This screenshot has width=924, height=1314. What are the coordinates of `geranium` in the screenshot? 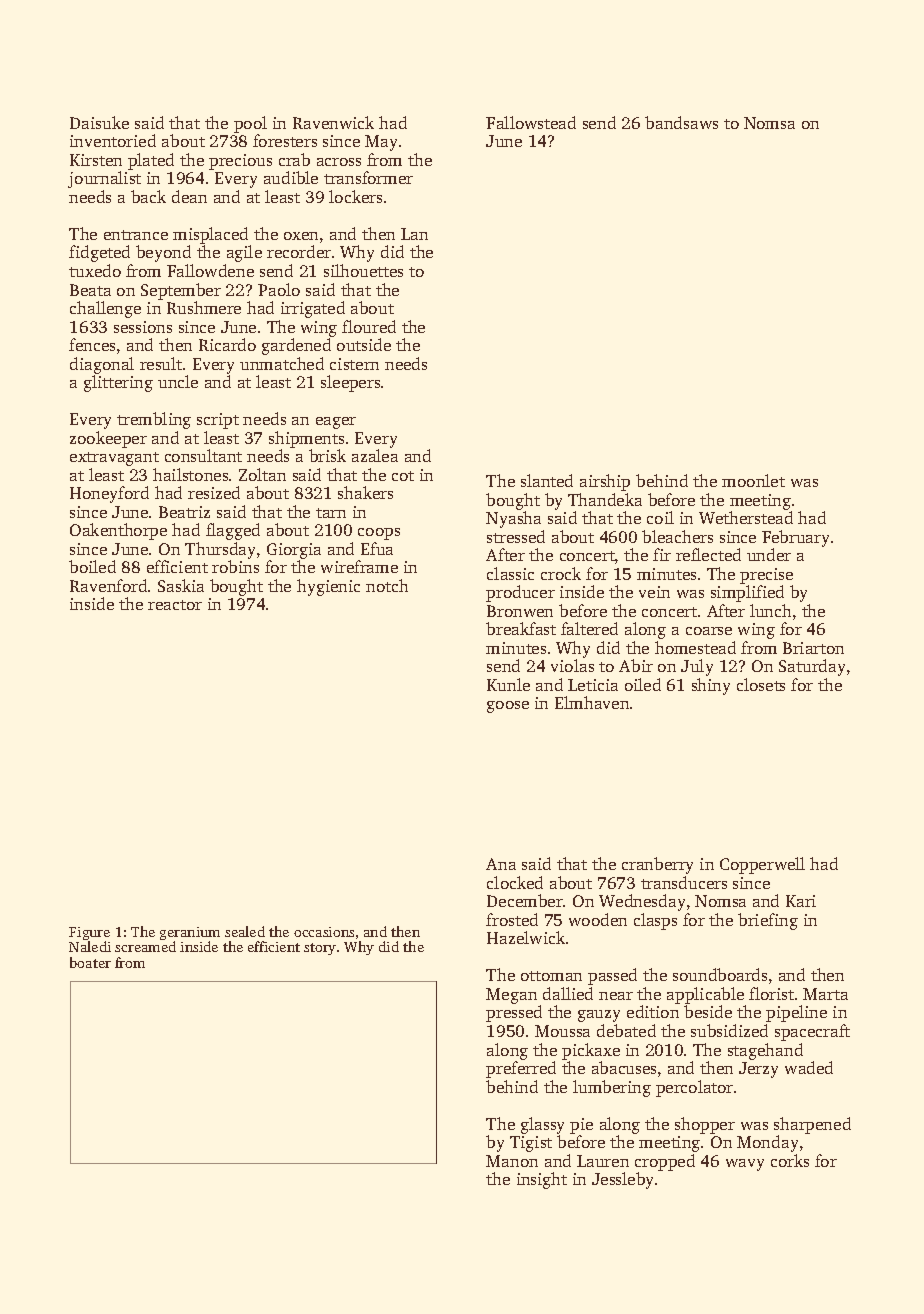 It's located at (190, 933).
